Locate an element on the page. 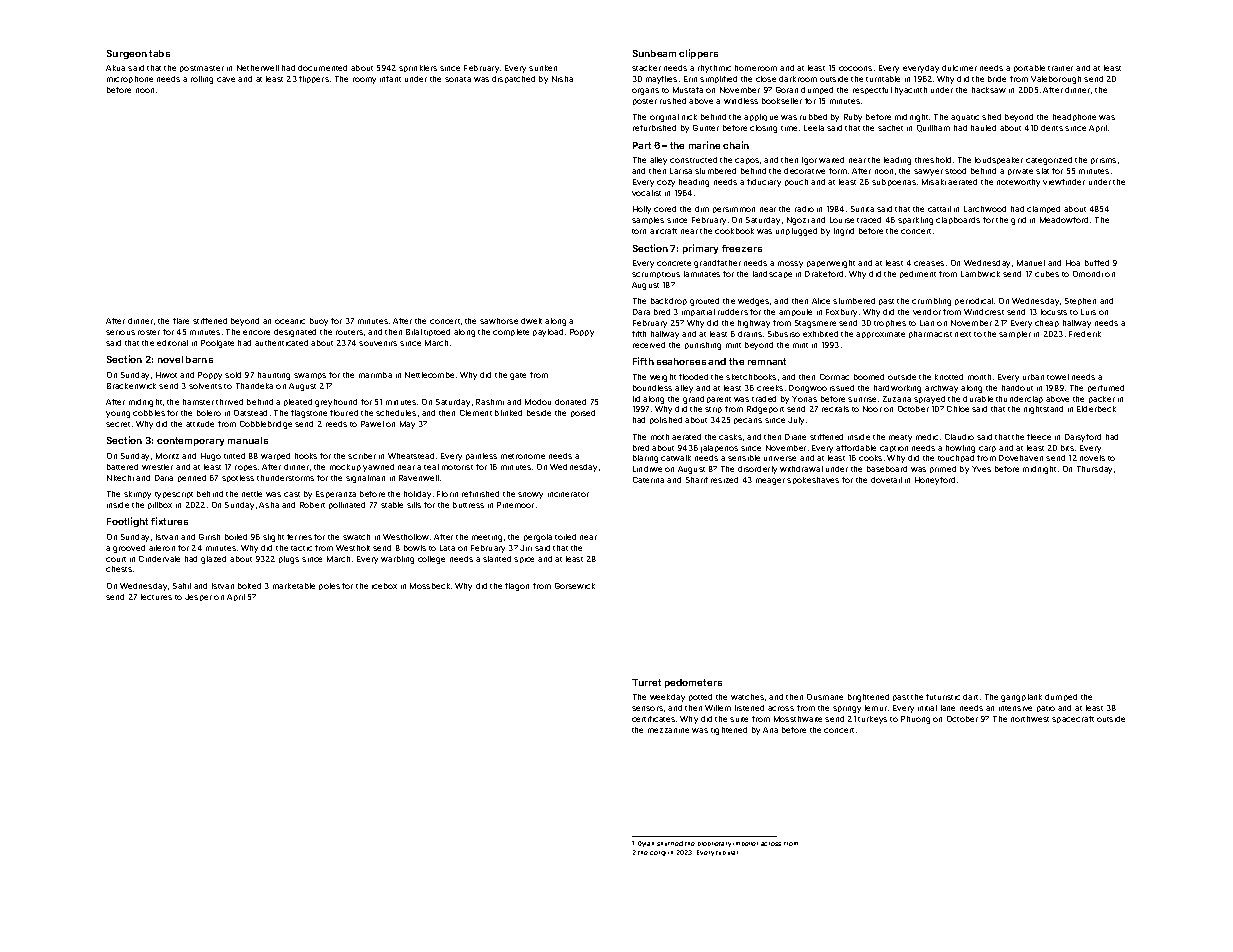 The height and width of the page is (952, 1233). corgi is located at coordinates (658, 853).
